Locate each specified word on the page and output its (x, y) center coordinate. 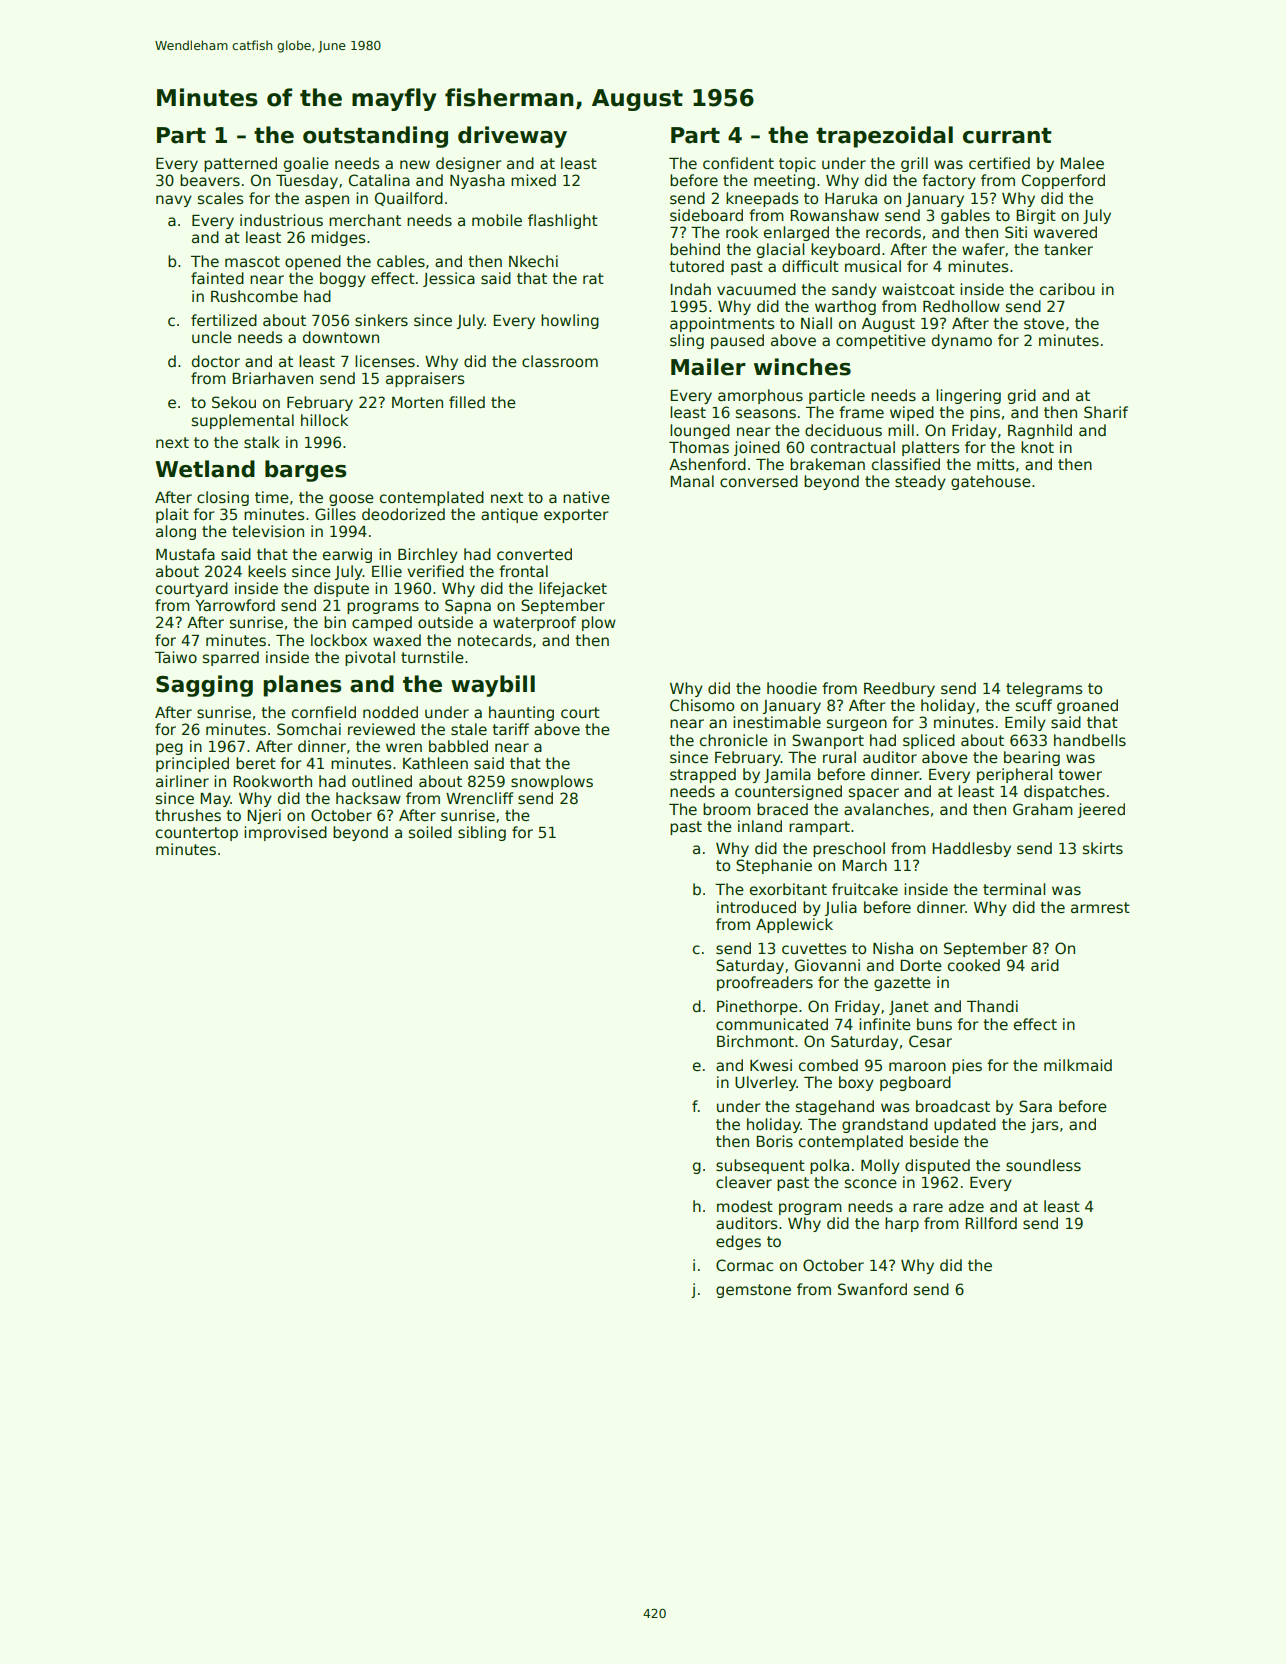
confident (738, 163)
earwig (347, 555)
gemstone (753, 1291)
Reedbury (899, 689)
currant (1007, 136)
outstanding (375, 137)
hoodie (792, 688)
